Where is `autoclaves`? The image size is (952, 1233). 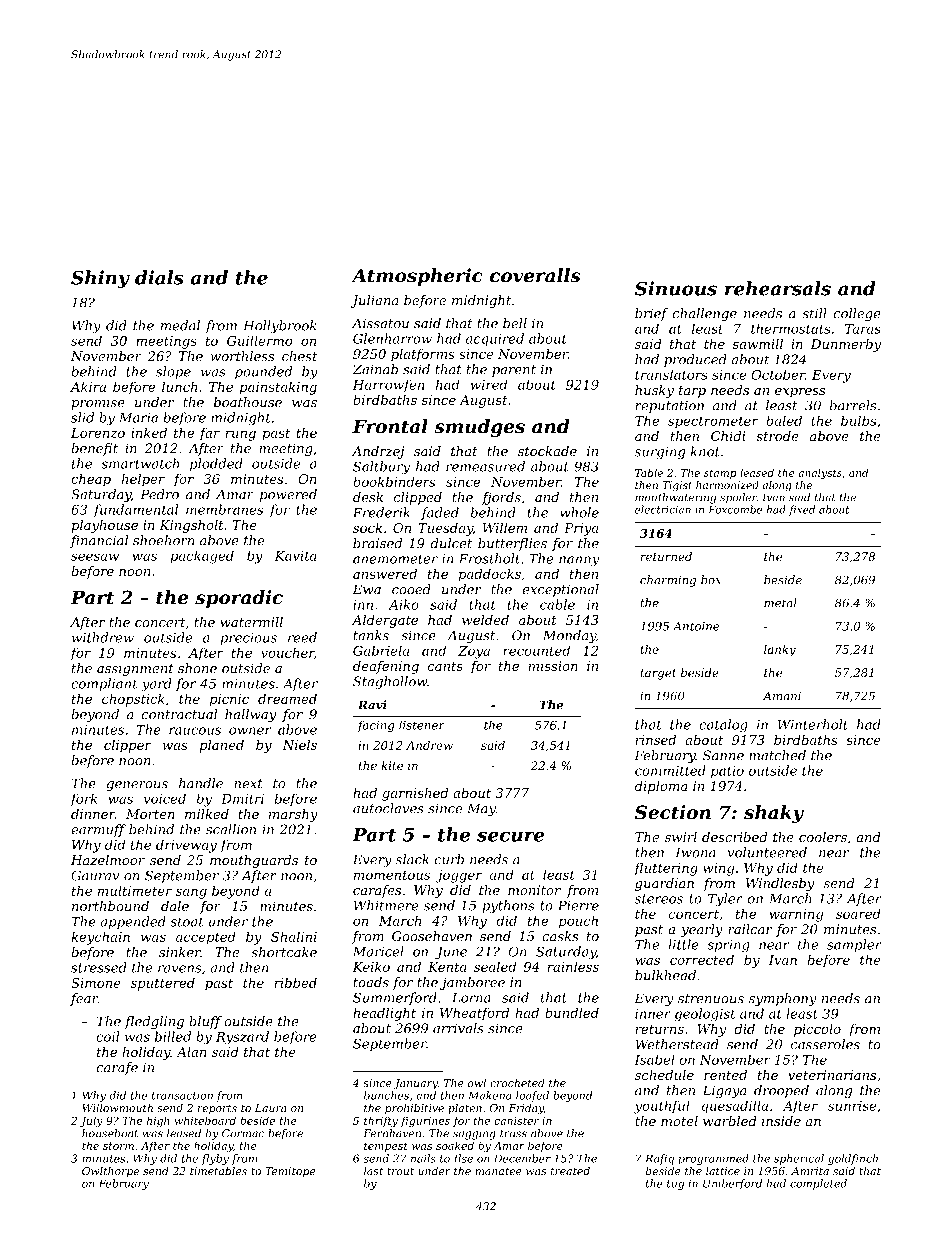 autoclaves is located at coordinates (388, 808).
